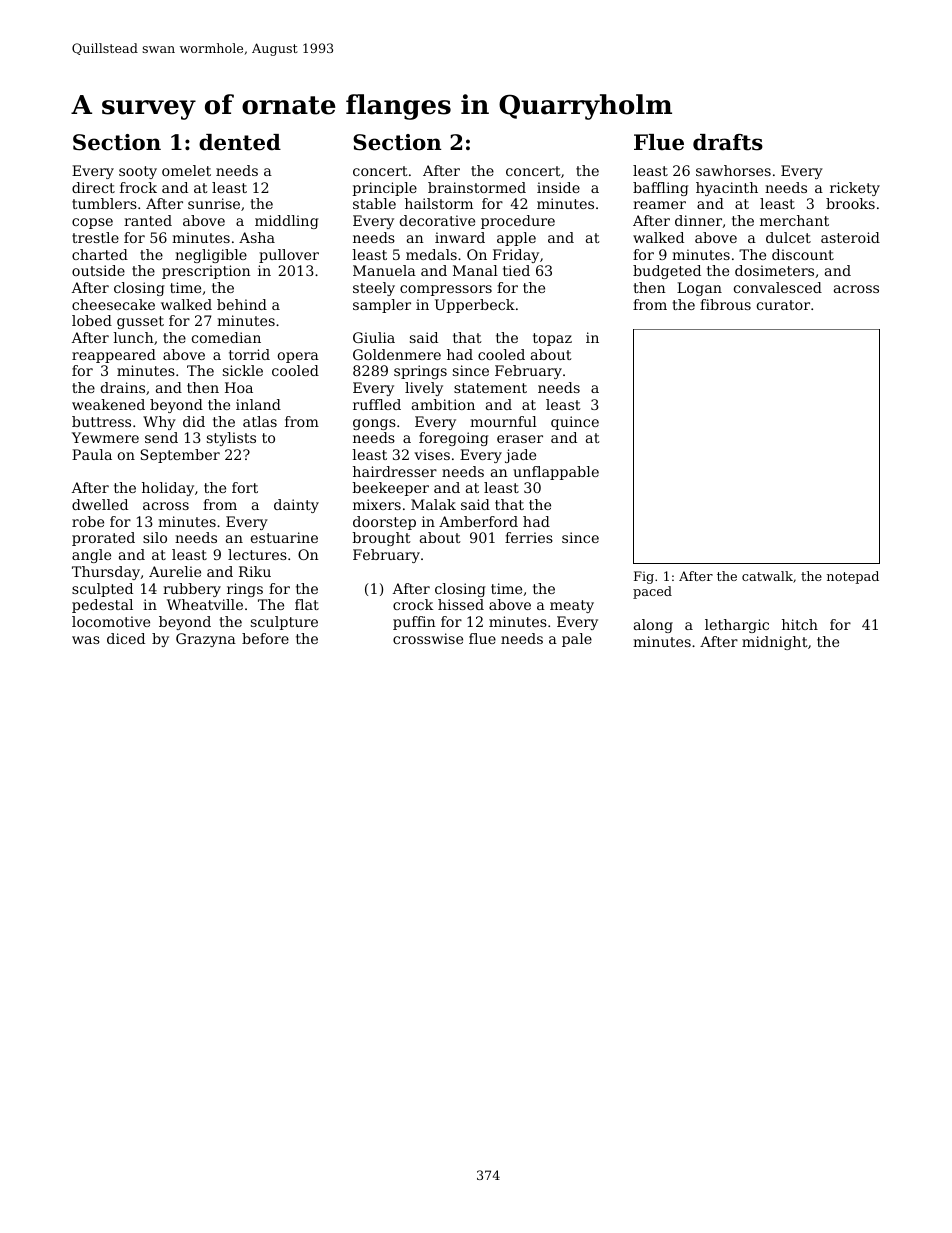 This page has height=1233, width=952. I want to click on ferries, so click(529, 537).
